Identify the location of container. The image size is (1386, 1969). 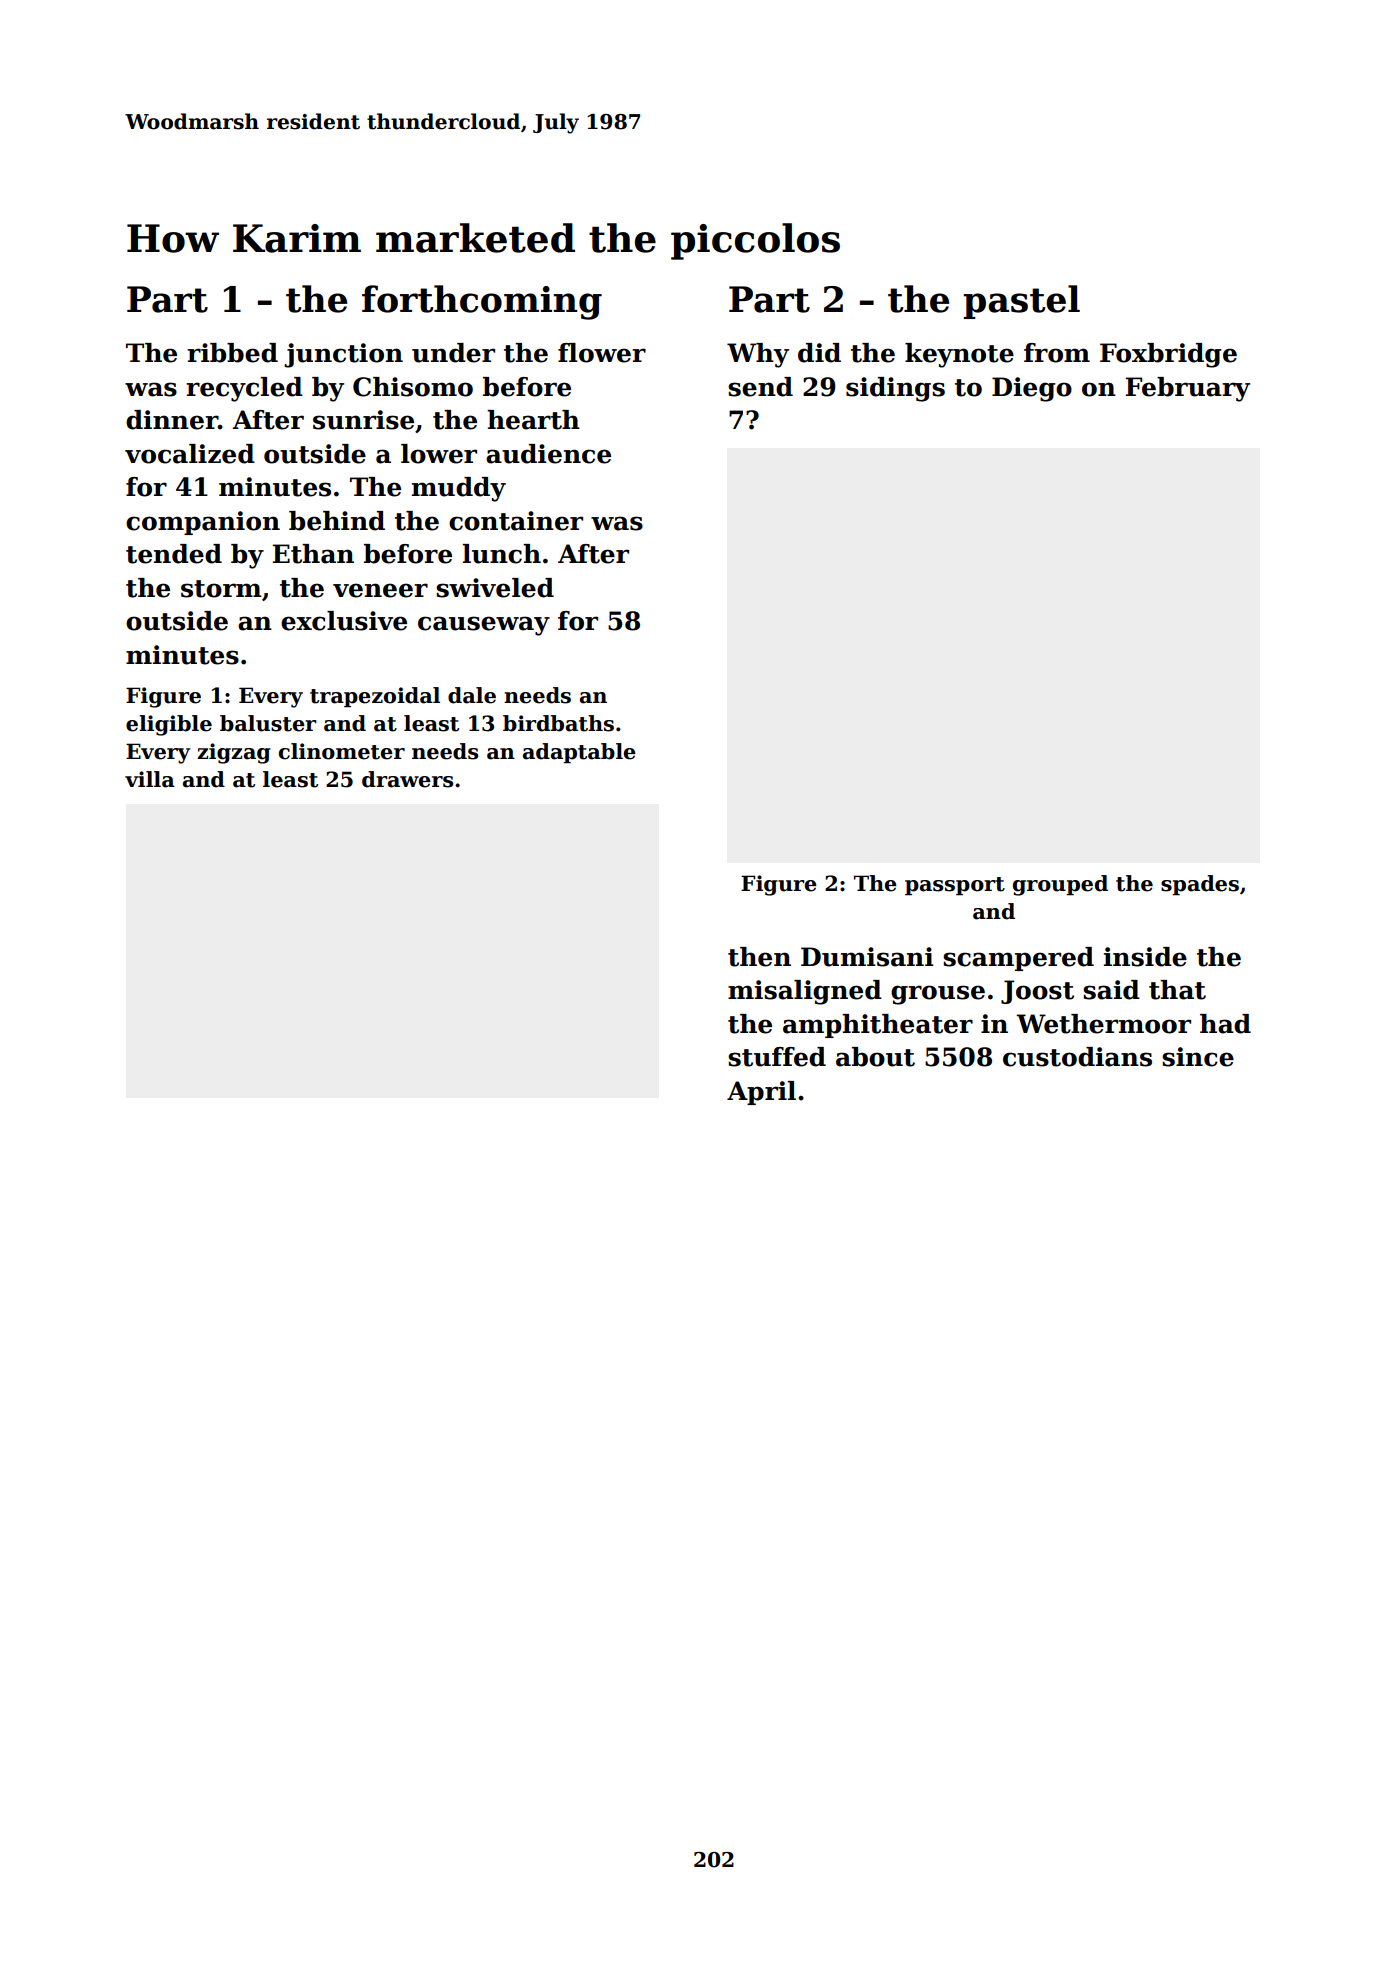
(516, 521).
